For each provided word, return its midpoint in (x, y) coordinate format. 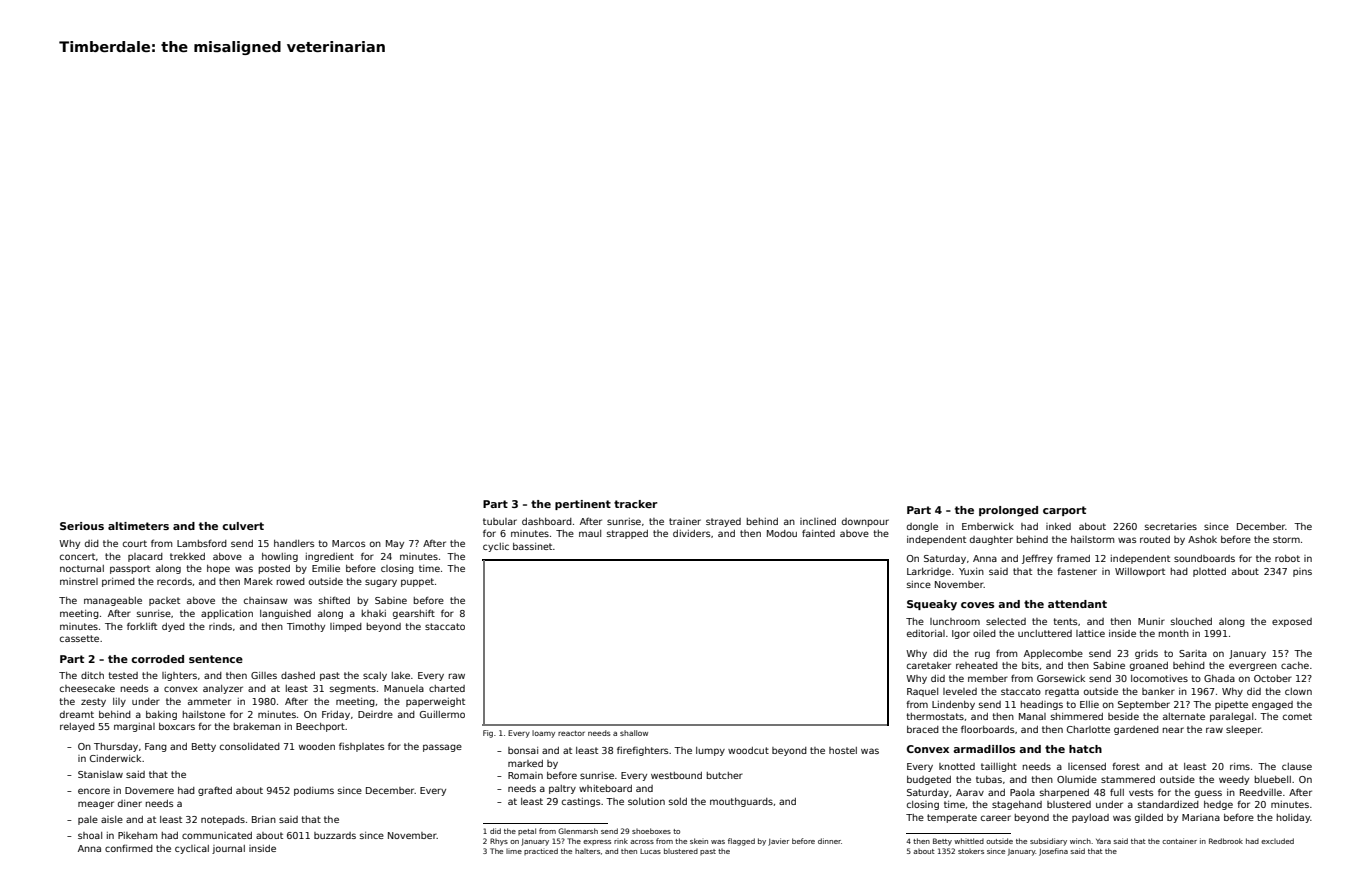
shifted (334, 600)
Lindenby (953, 705)
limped (346, 627)
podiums (314, 791)
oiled (984, 633)
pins (1302, 572)
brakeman (257, 726)
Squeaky (932, 605)
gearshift (414, 614)
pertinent (583, 505)
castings (581, 802)
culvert (243, 526)
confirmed (129, 848)
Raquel (922, 692)
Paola (1022, 792)
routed (1155, 539)
